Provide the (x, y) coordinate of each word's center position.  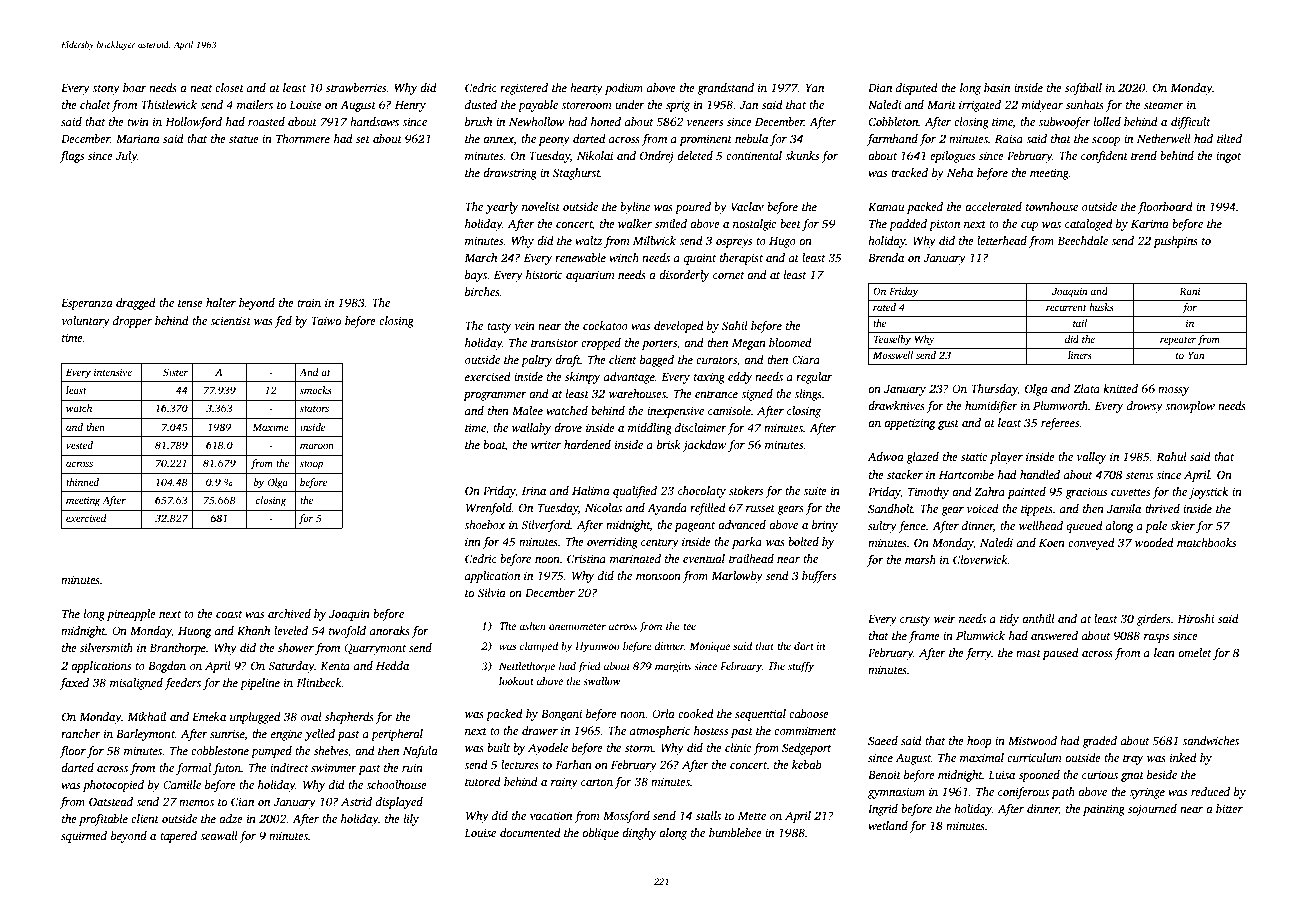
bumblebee (735, 832)
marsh (920, 559)
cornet (729, 275)
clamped (539, 647)
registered (524, 89)
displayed (399, 803)
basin (997, 87)
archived (289, 613)
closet (229, 87)
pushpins (1175, 242)
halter (221, 302)
